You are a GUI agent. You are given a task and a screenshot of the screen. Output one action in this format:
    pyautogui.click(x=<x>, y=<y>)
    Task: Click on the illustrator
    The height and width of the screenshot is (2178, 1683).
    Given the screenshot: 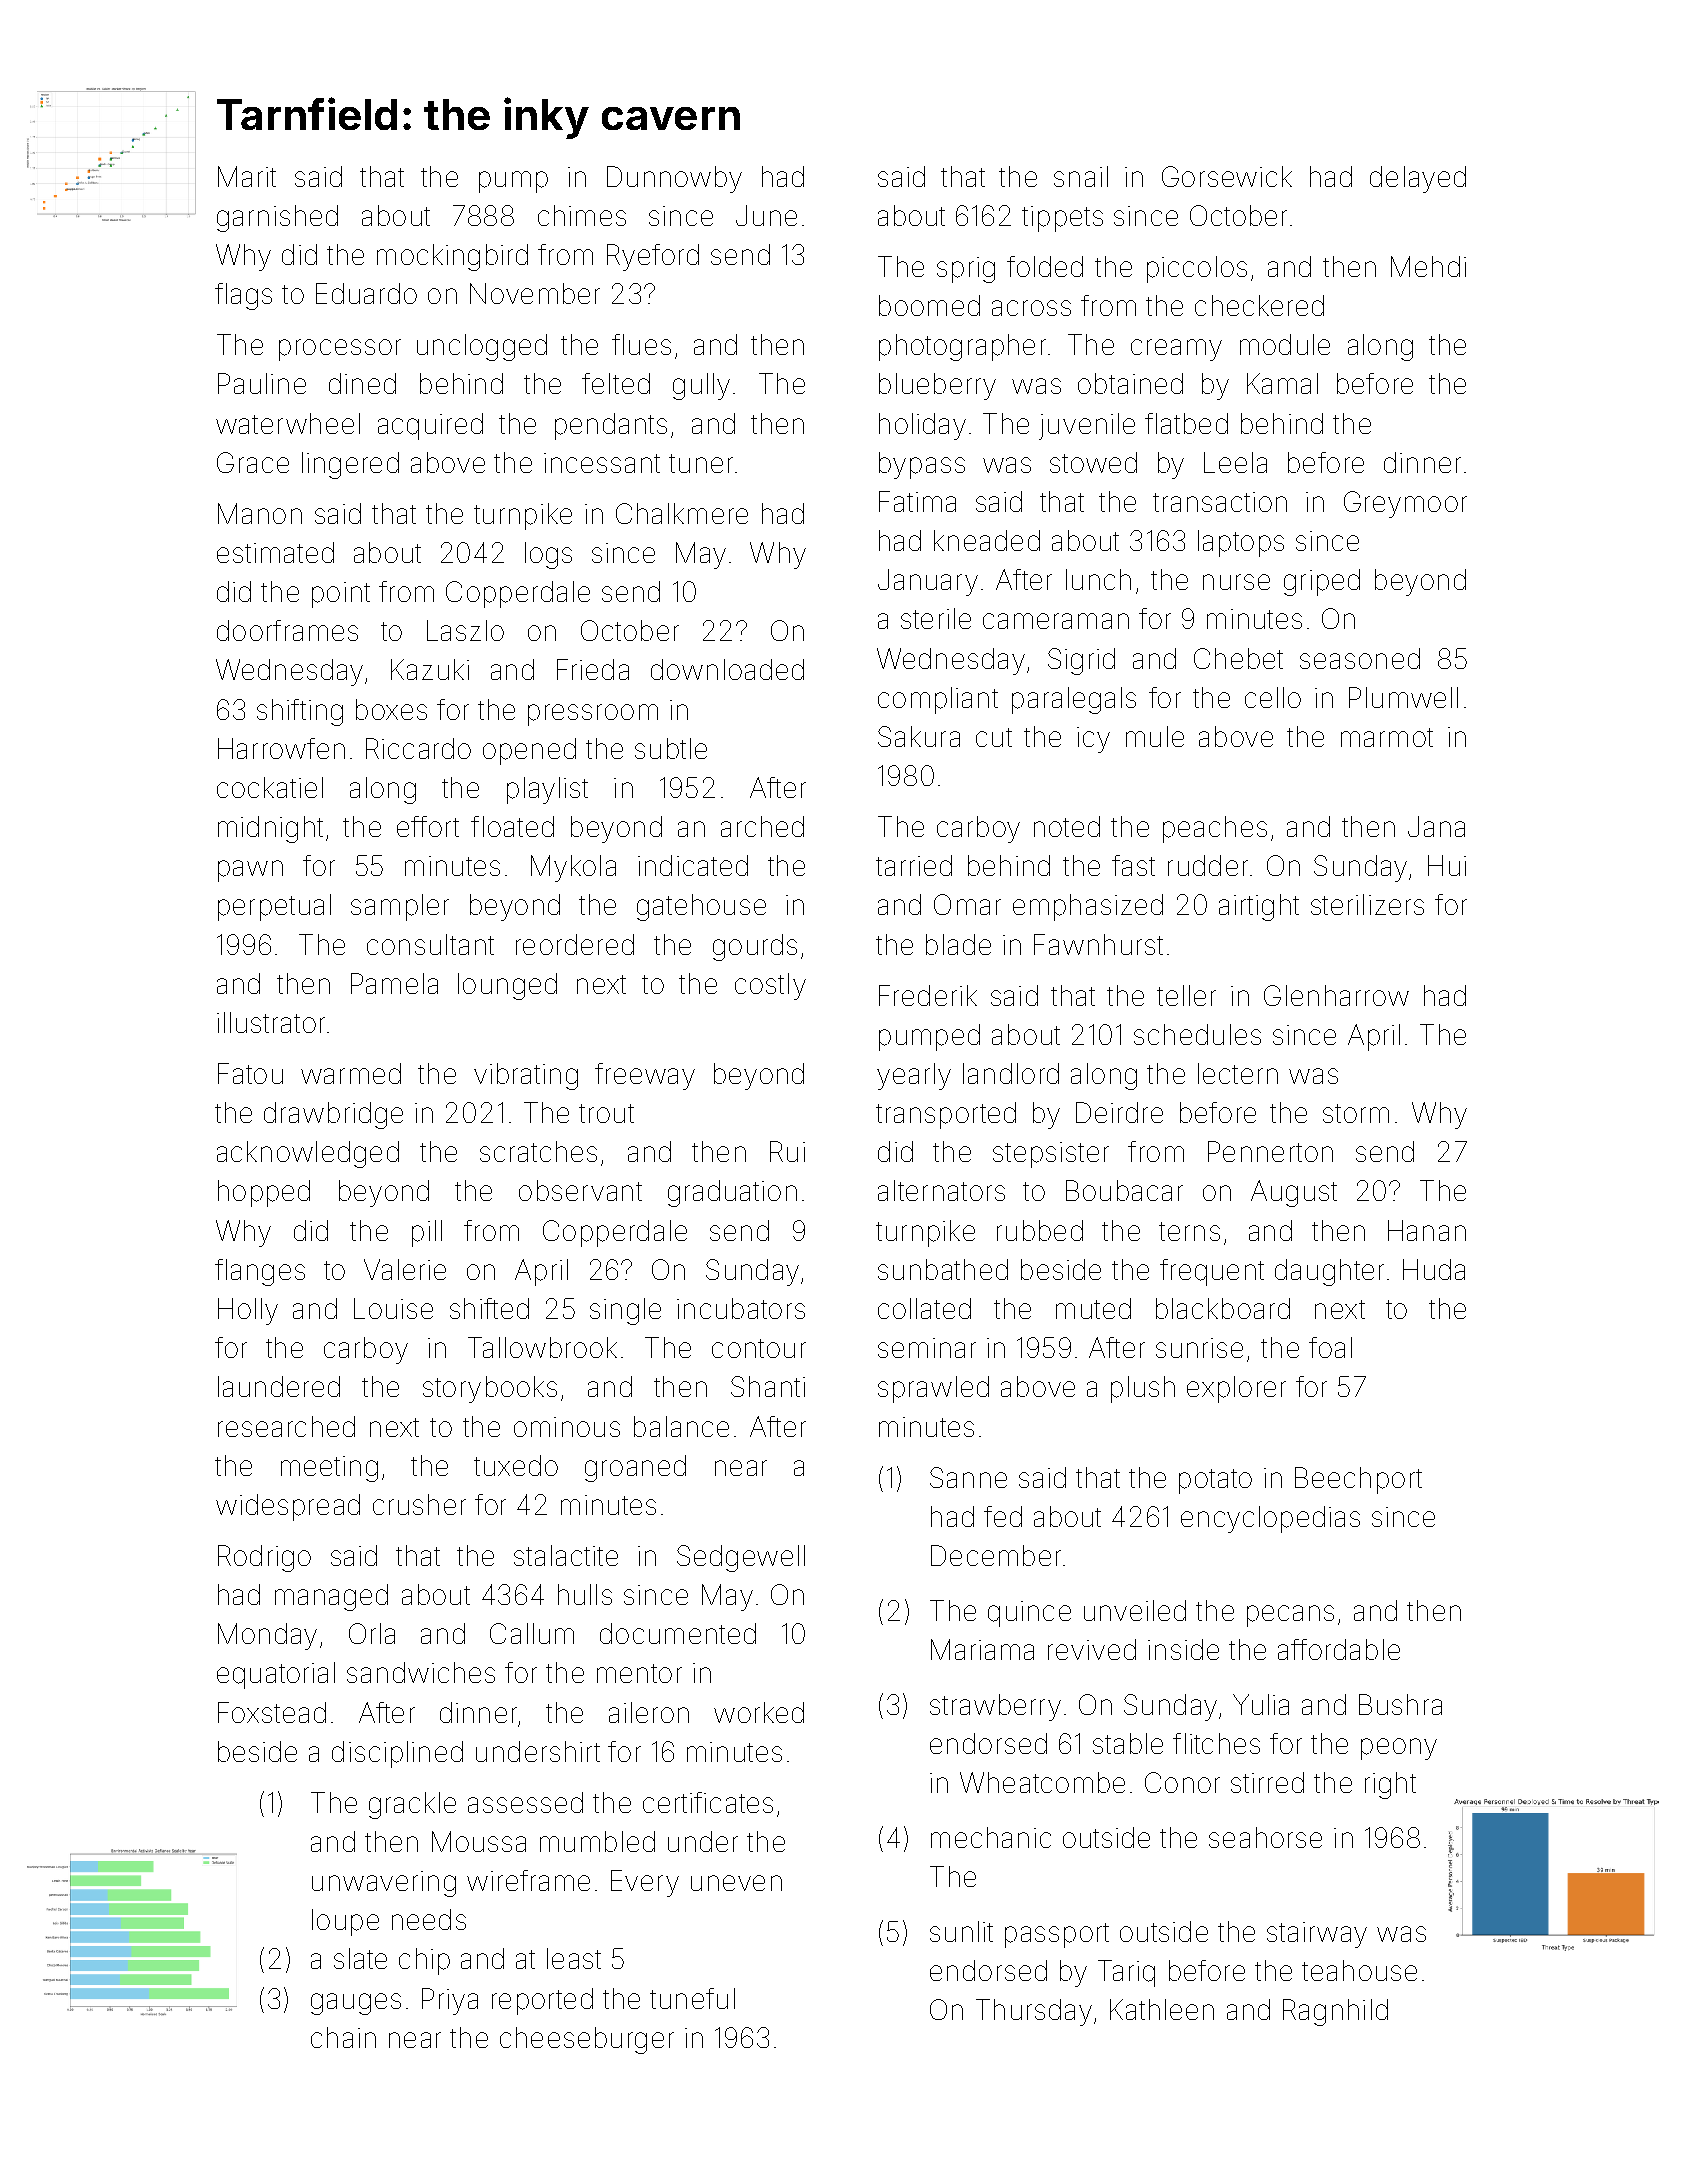 What is the action you would take?
    pyautogui.click(x=271, y=1022)
